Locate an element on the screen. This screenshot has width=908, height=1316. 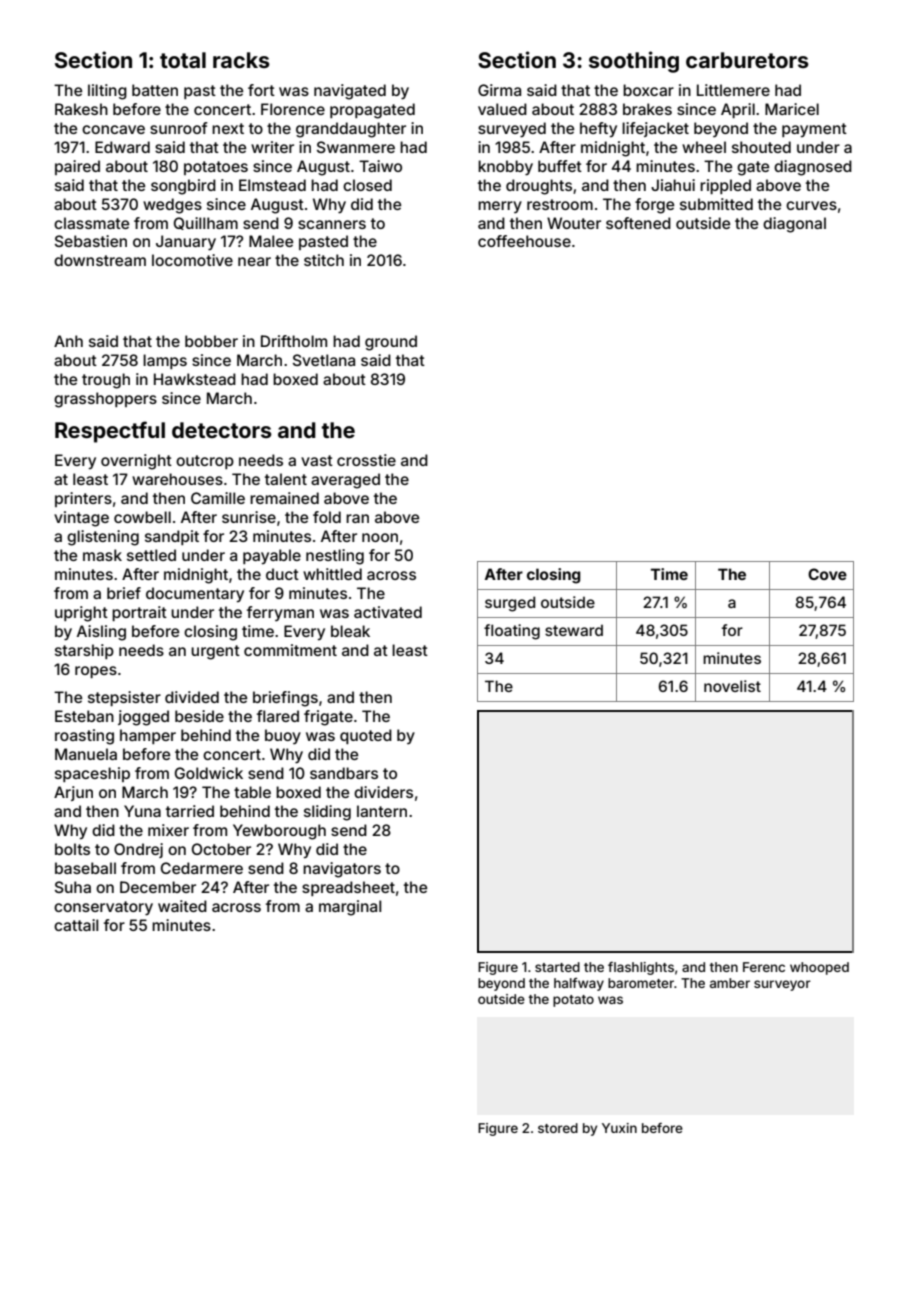
diagonal is located at coordinates (794, 225).
